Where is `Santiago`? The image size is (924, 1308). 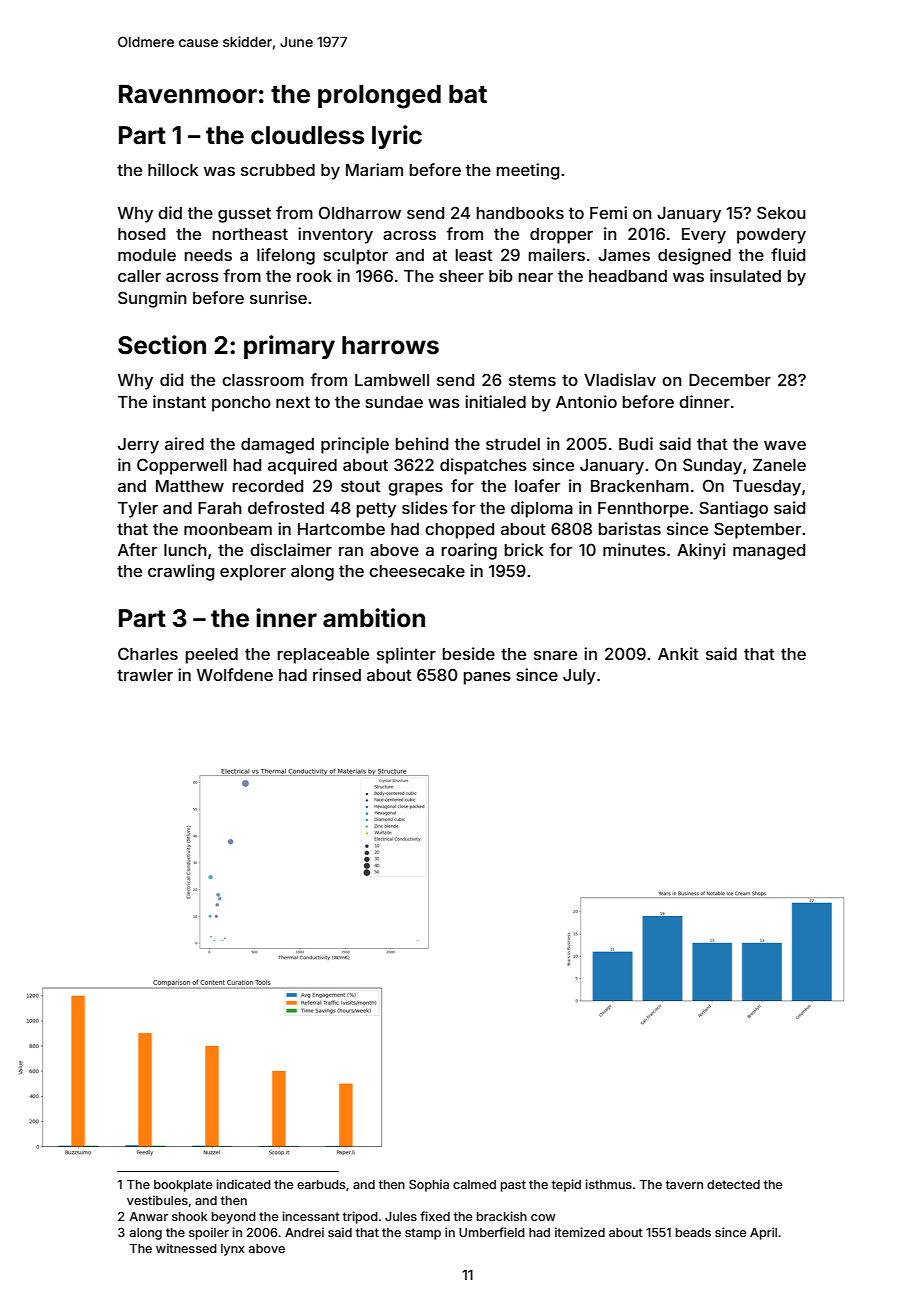 Santiago is located at coordinates (733, 509).
